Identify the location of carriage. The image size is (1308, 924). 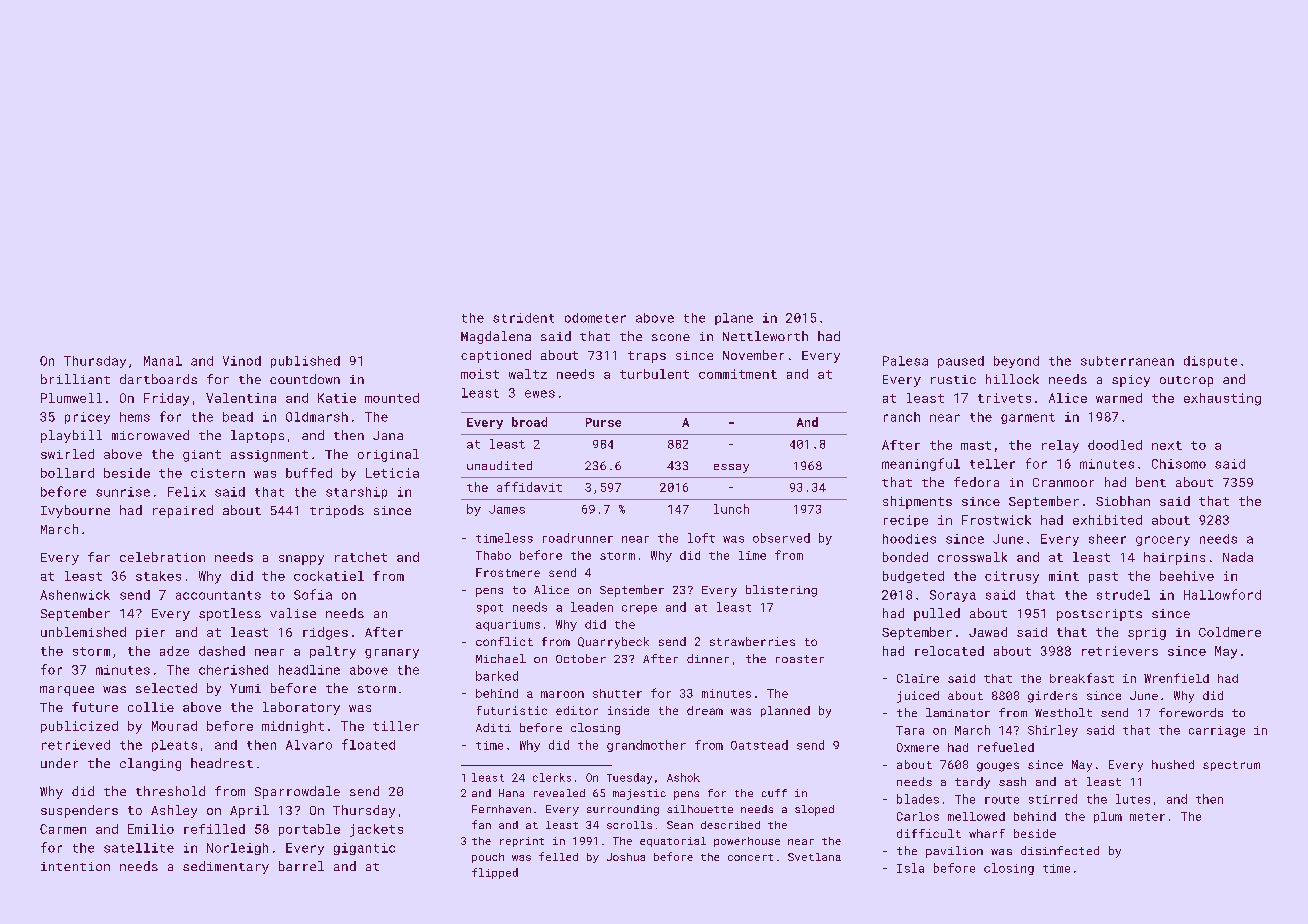
(1217, 731).
